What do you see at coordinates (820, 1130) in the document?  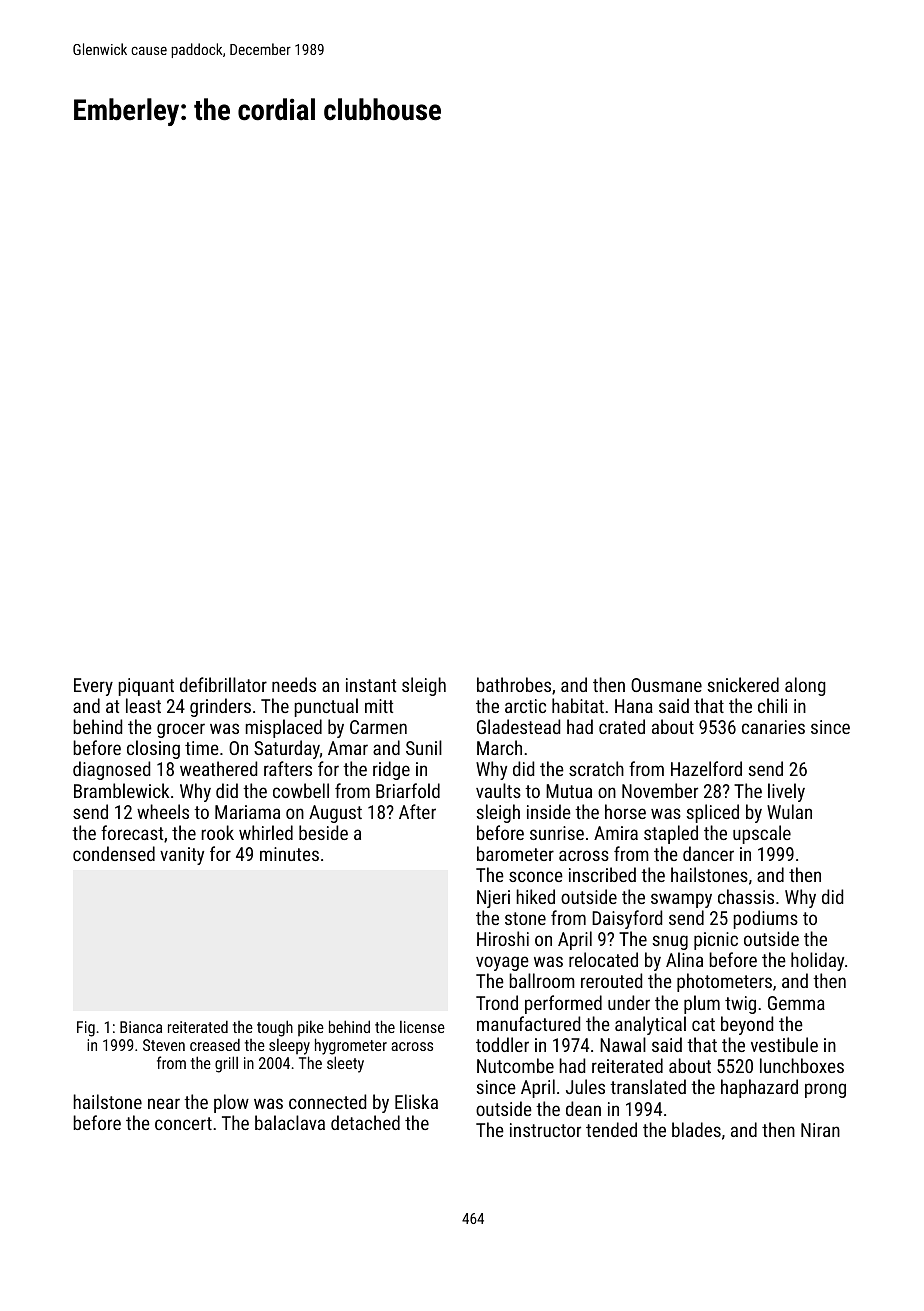 I see `Niran` at bounding box center [820, 1130].
